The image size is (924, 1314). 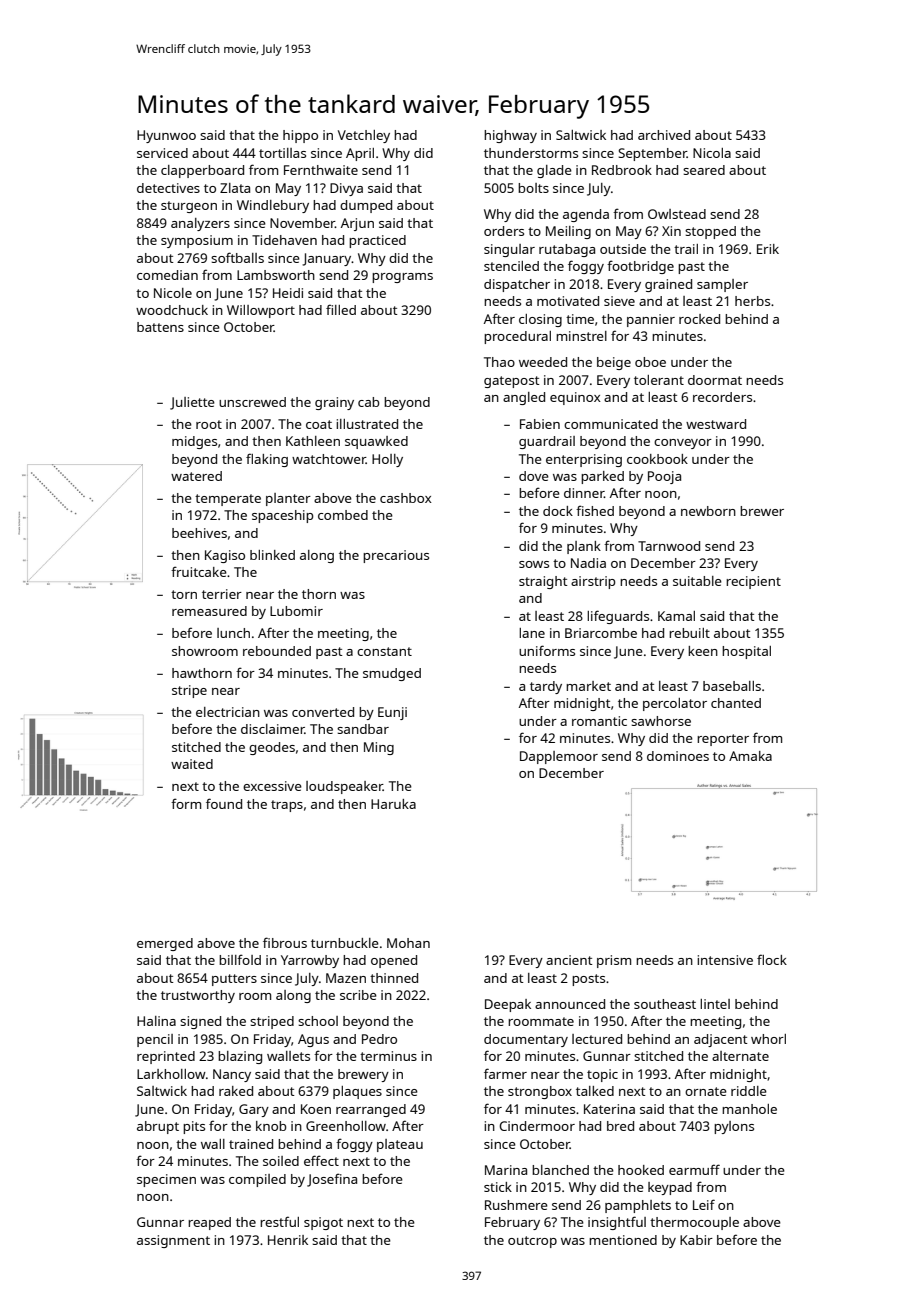 What do you see at coordinates (167, 275) in the page?
I see `comedian` at bounding box center [167, 275].
